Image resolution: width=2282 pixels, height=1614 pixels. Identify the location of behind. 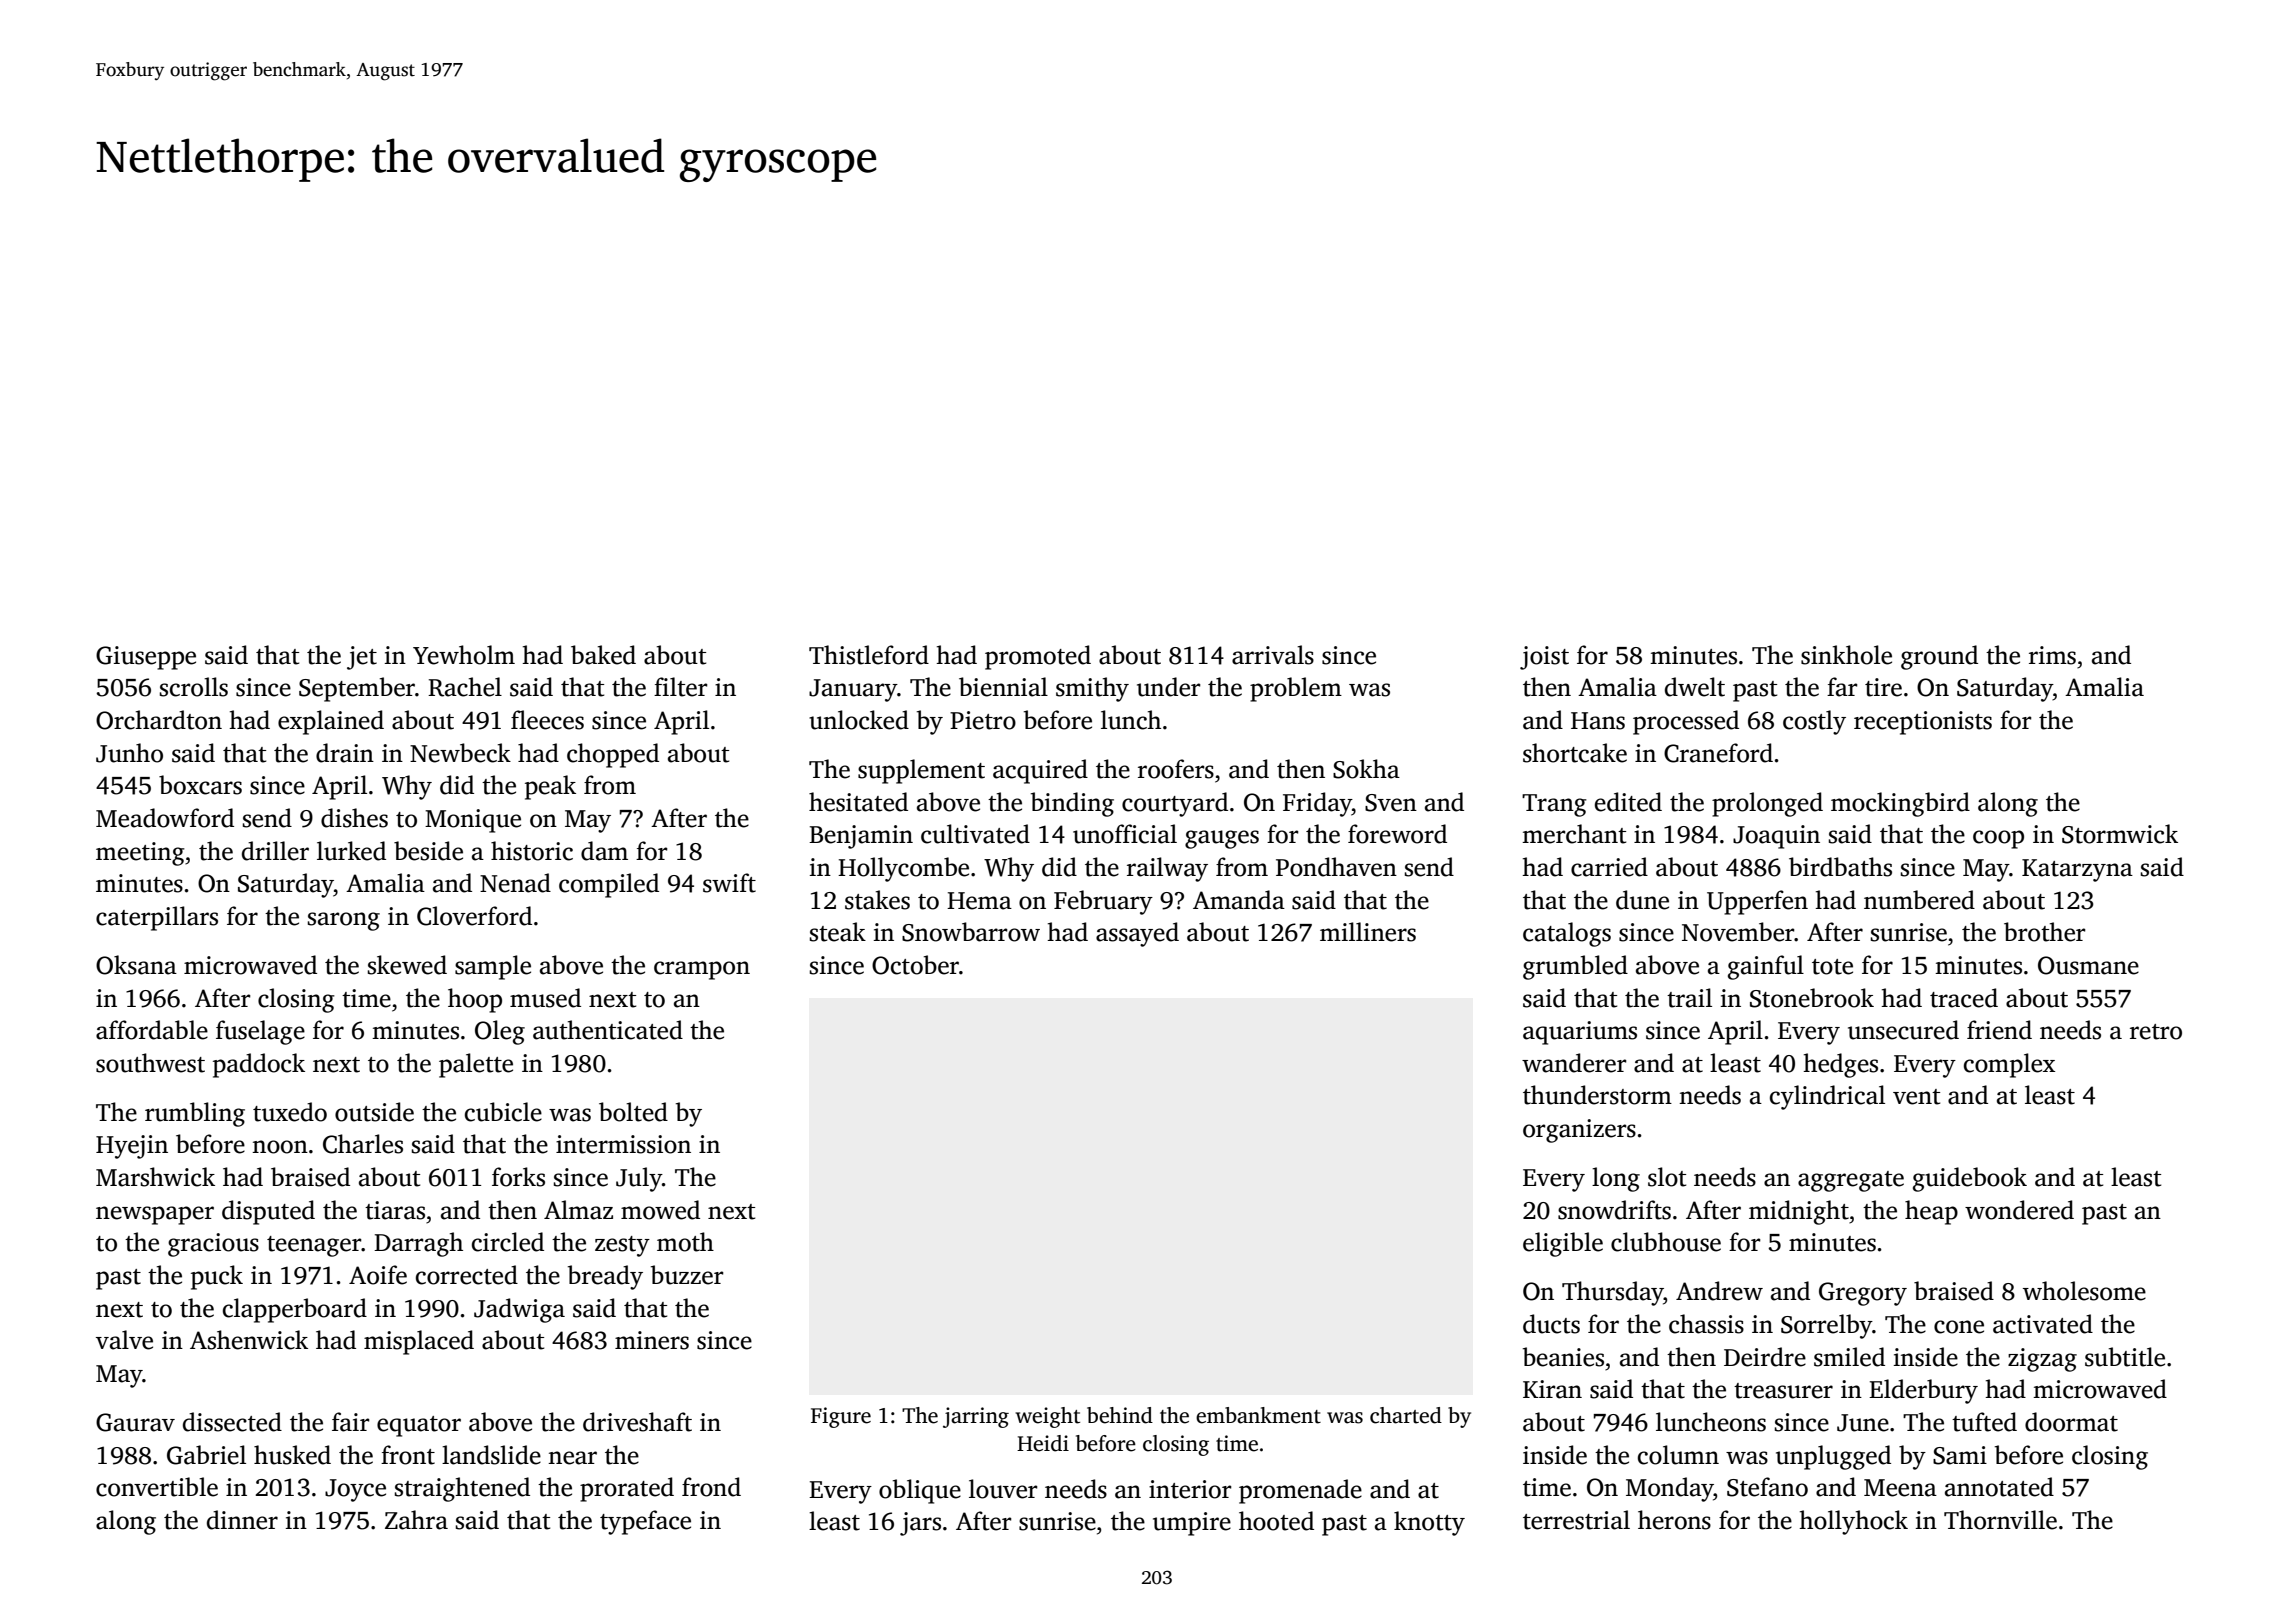
(1120, 1415).
